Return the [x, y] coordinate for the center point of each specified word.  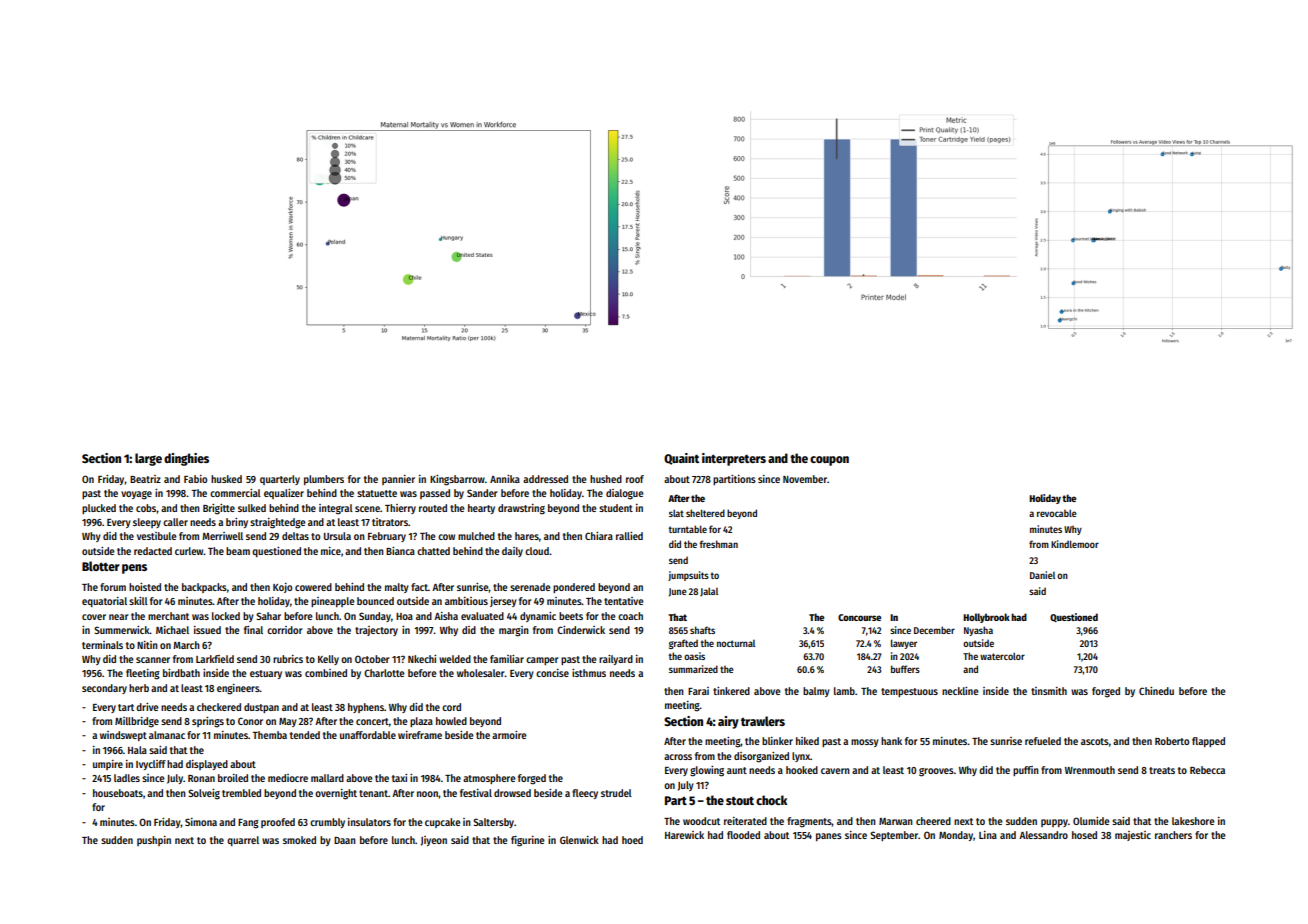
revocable [1057, 513]
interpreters [734, 459]
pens [134, 569]
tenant [373, 793]
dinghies [186, 459]
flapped [1208, 742]
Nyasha [978, 631]
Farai [698, 691]
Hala [137, 750]
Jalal [709, 592]
